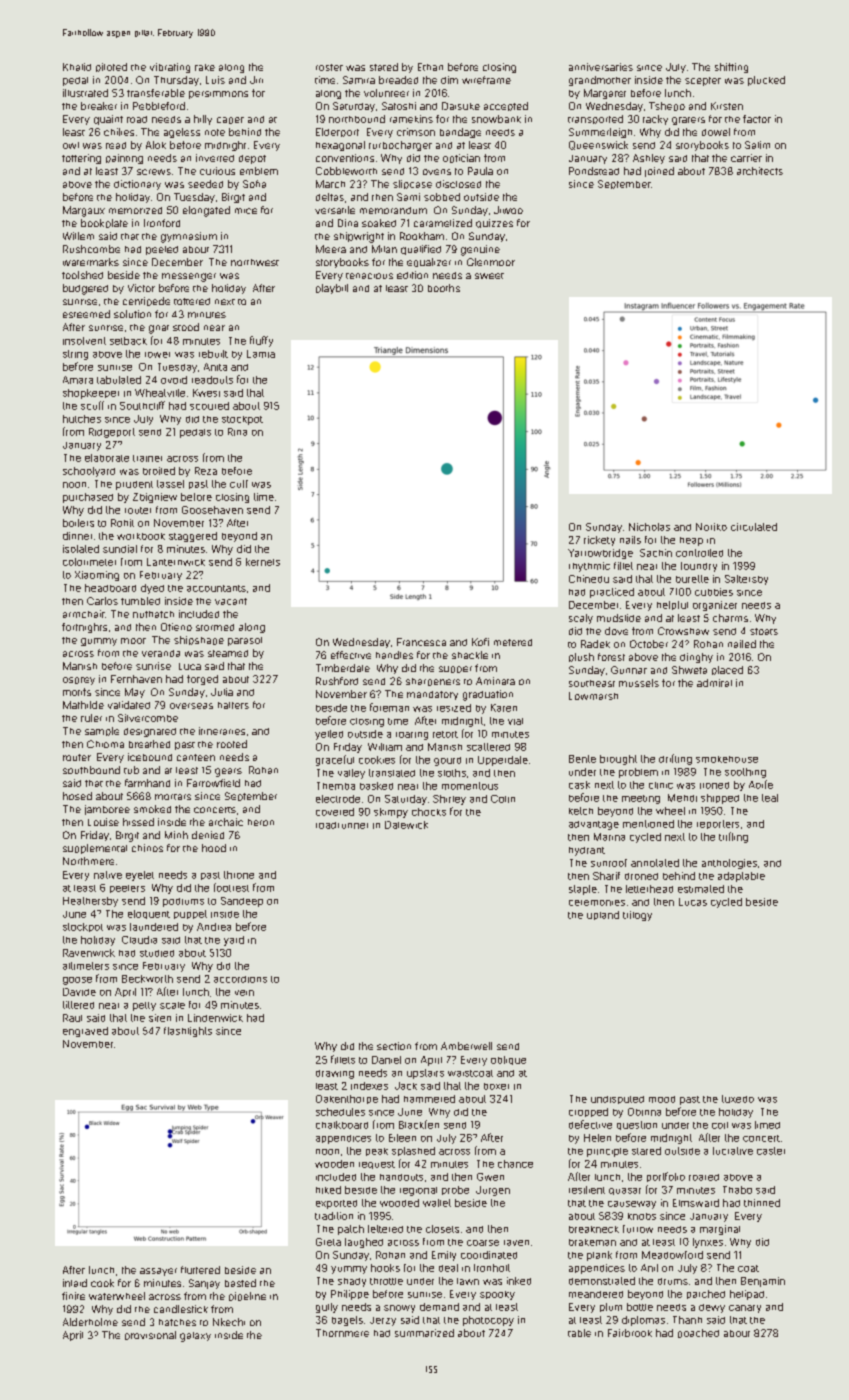  What do you see at coordinates (111, 67) in the screenshot?
I see `piloted` at bounding box center [111, 67].
